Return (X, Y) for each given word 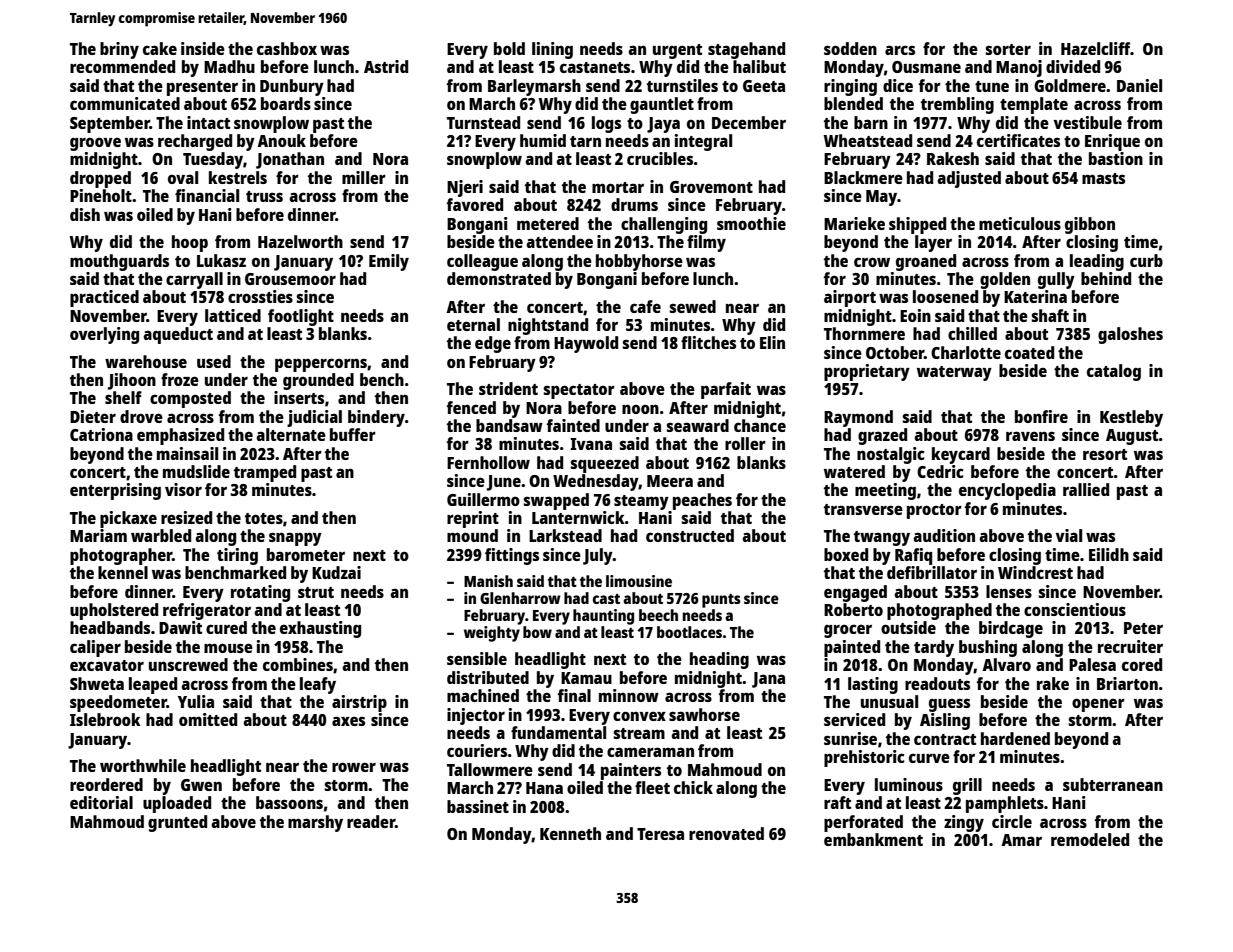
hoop (190, 243)
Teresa (660, 834)
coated (1029, 352)
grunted (177, 823)
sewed (692, 306)
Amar (1021, 840)
